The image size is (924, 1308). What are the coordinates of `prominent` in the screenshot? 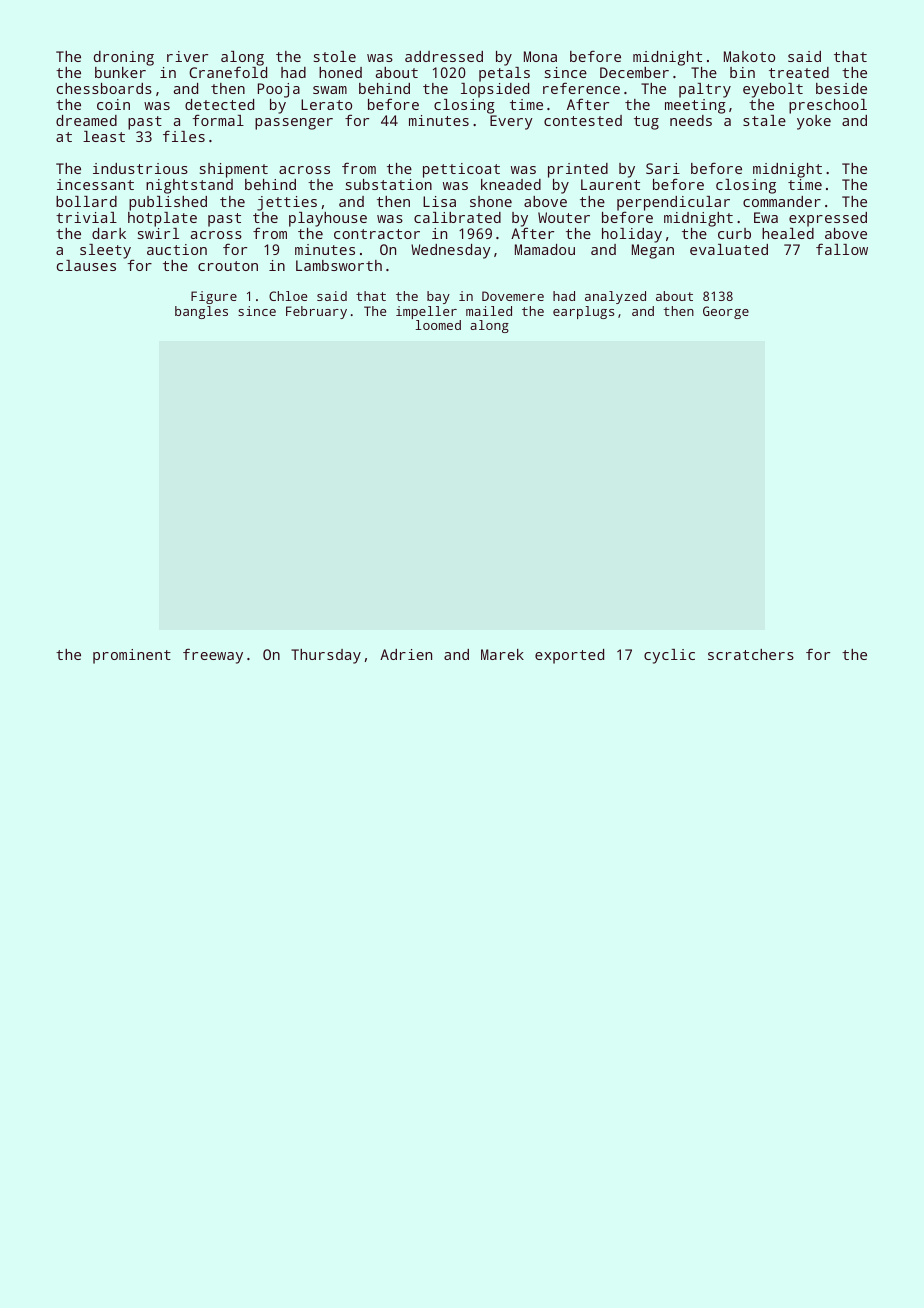 It's located at (132, 656).
